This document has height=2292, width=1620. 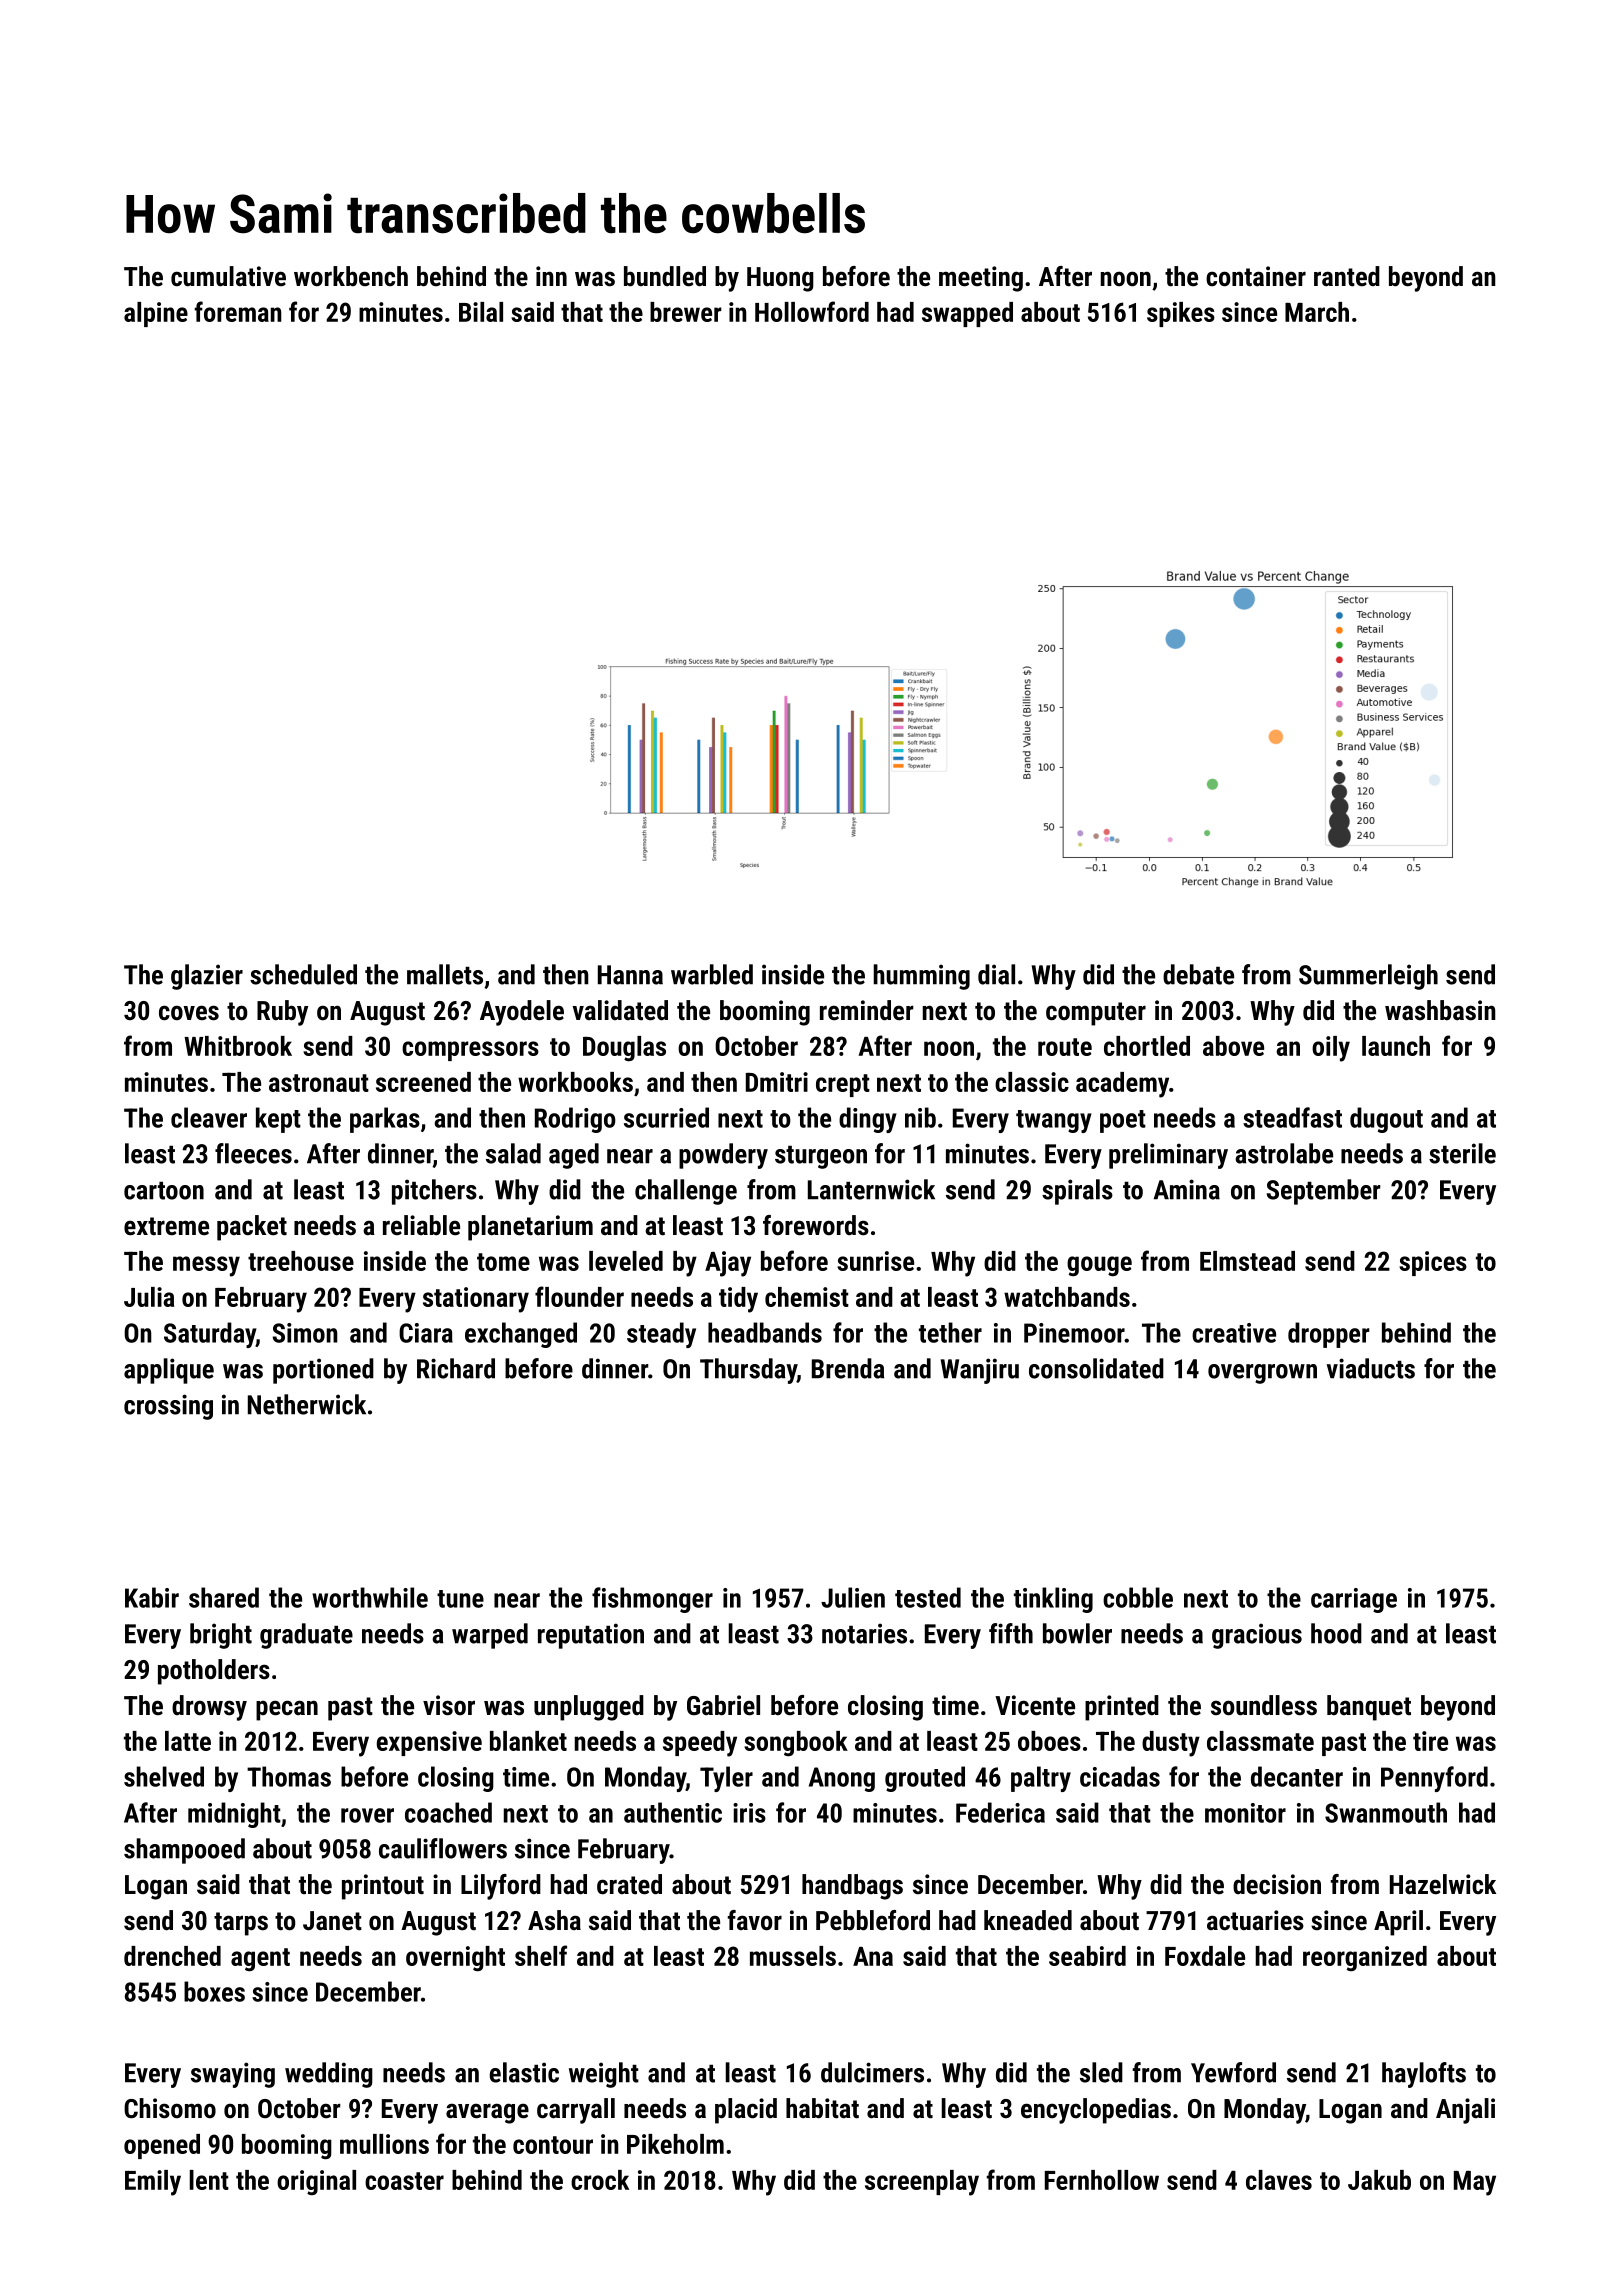 I want to click on brewer, so click(x=686, y=312).
